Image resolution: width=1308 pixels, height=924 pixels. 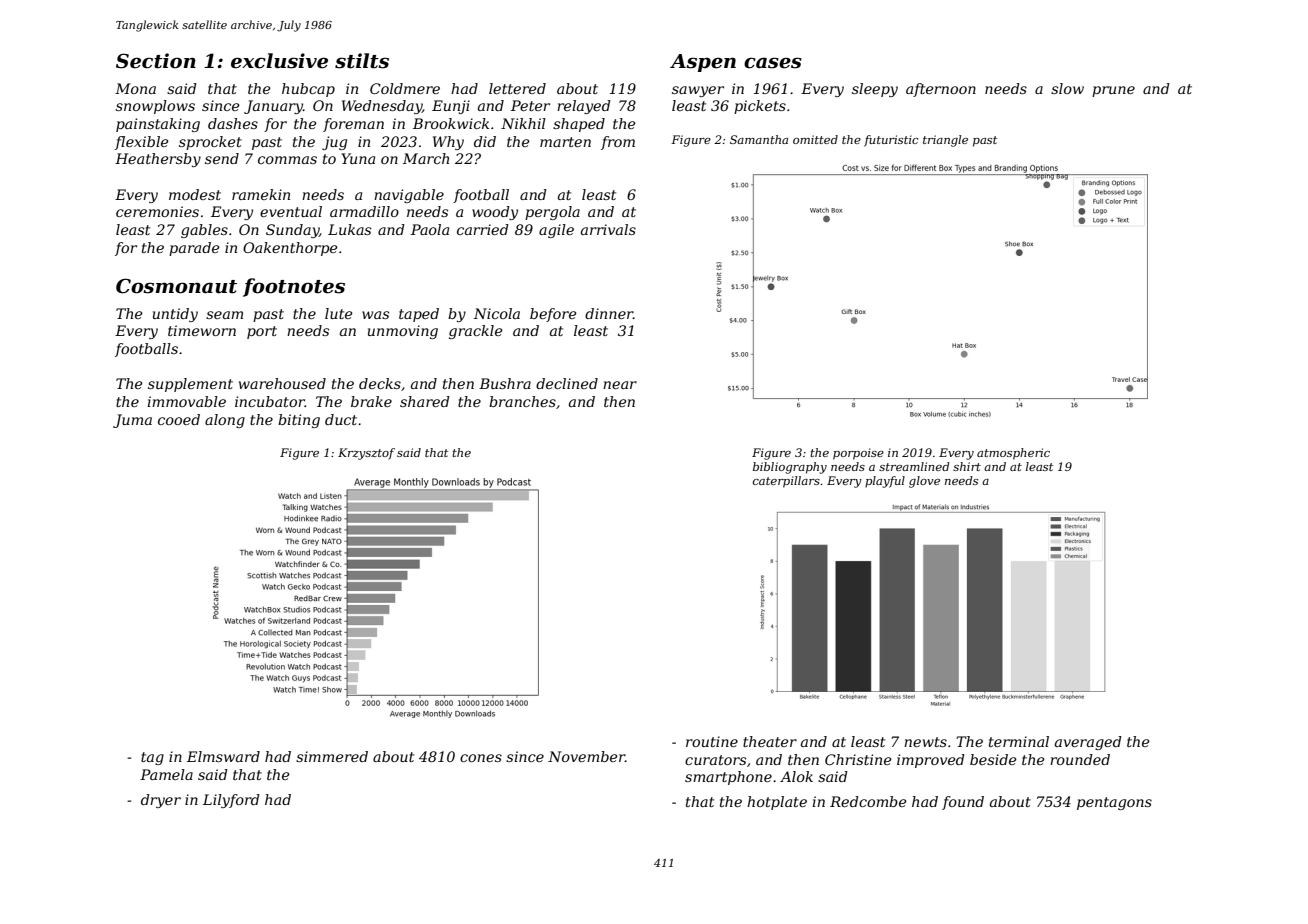 What do you see at coordinates (362, 61) in the screenshot?
I see `stilts` at bounding box center [362, 61].
